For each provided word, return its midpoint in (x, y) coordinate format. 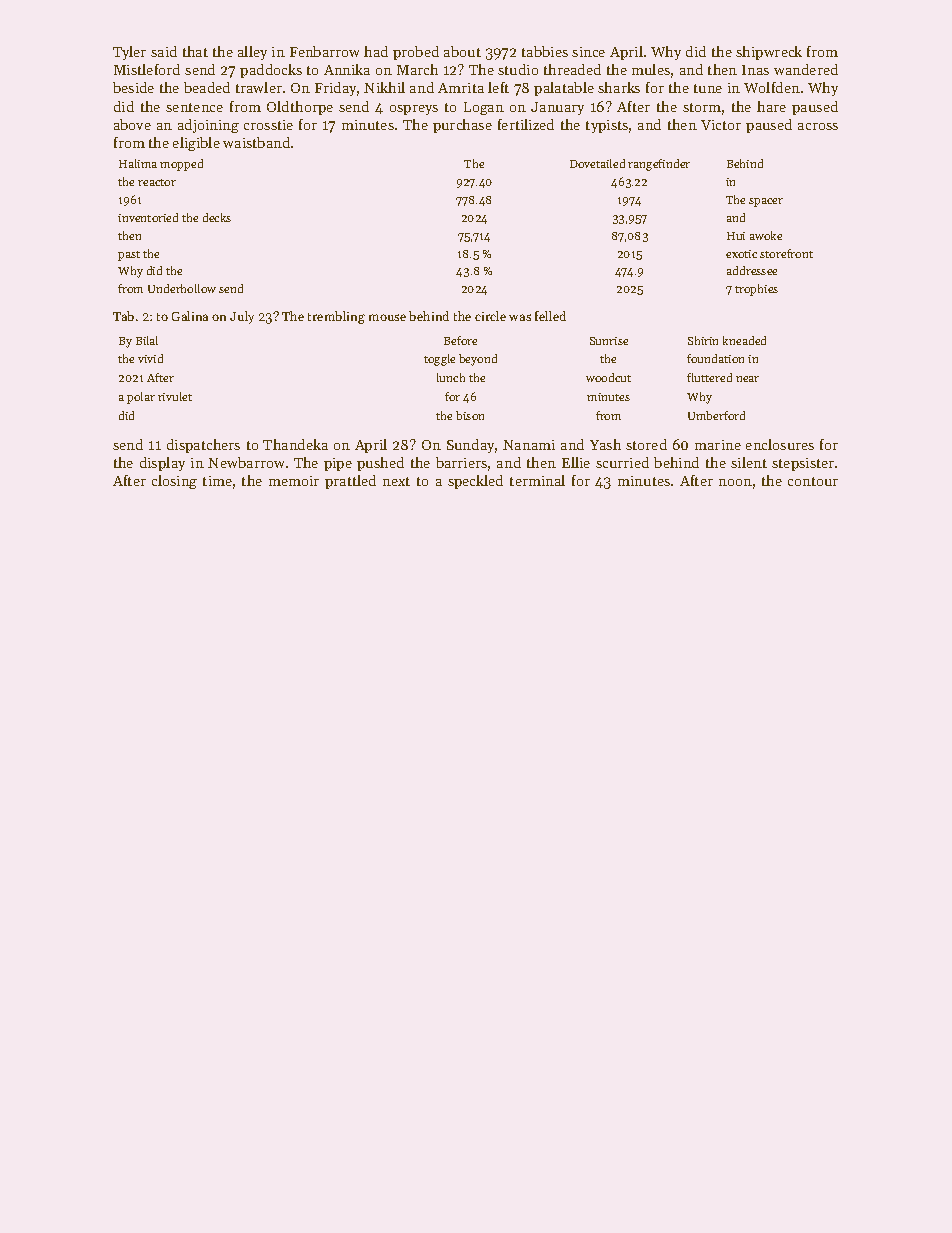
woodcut (608, 377)
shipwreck (769, 53)
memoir (294, 481)
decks (217, 217)
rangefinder (659, 165)
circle (490, 316)
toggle (439, 360)
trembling (336, 317)
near (747, 379)
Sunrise (609, 341)
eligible (196, 144)
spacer (766, 202)
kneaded (744, 340)
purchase (462, 126)
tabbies (545, 51)
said (164, 51)
